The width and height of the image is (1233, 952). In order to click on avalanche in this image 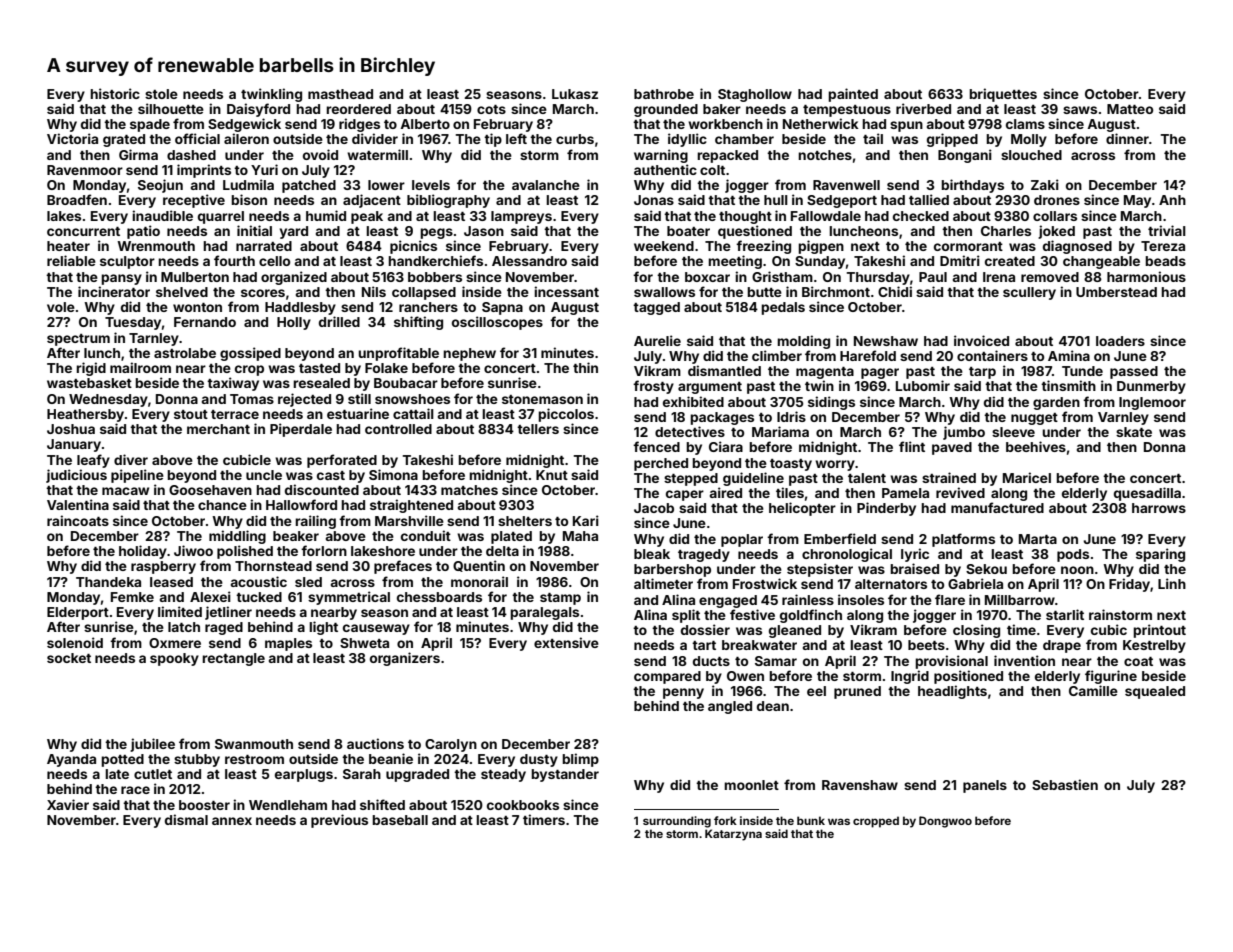, I will do `click(546, 185)`.
